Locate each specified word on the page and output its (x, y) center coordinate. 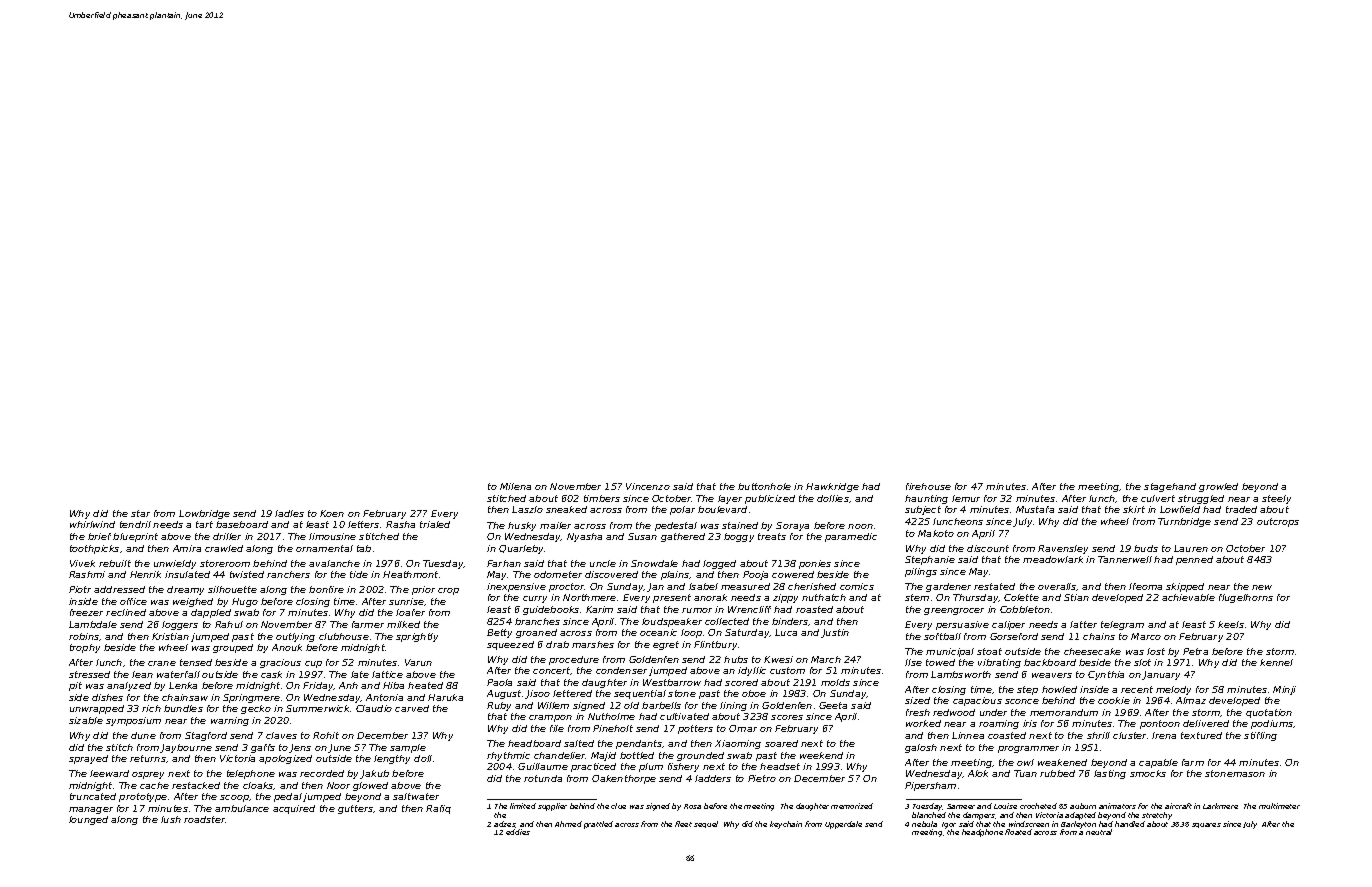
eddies (518, 832)
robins (84, 636)
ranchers (288, 574)
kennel (1276, 662)
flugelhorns (1246, 598)
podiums (1272, 724)
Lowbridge (204, 514)
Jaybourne (186, 748)
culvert (1158, 498)
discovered (611, 574)
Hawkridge (832, 487)
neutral (1099, 832)
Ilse (913, 662)
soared (781, 743)
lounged (88, 820)
